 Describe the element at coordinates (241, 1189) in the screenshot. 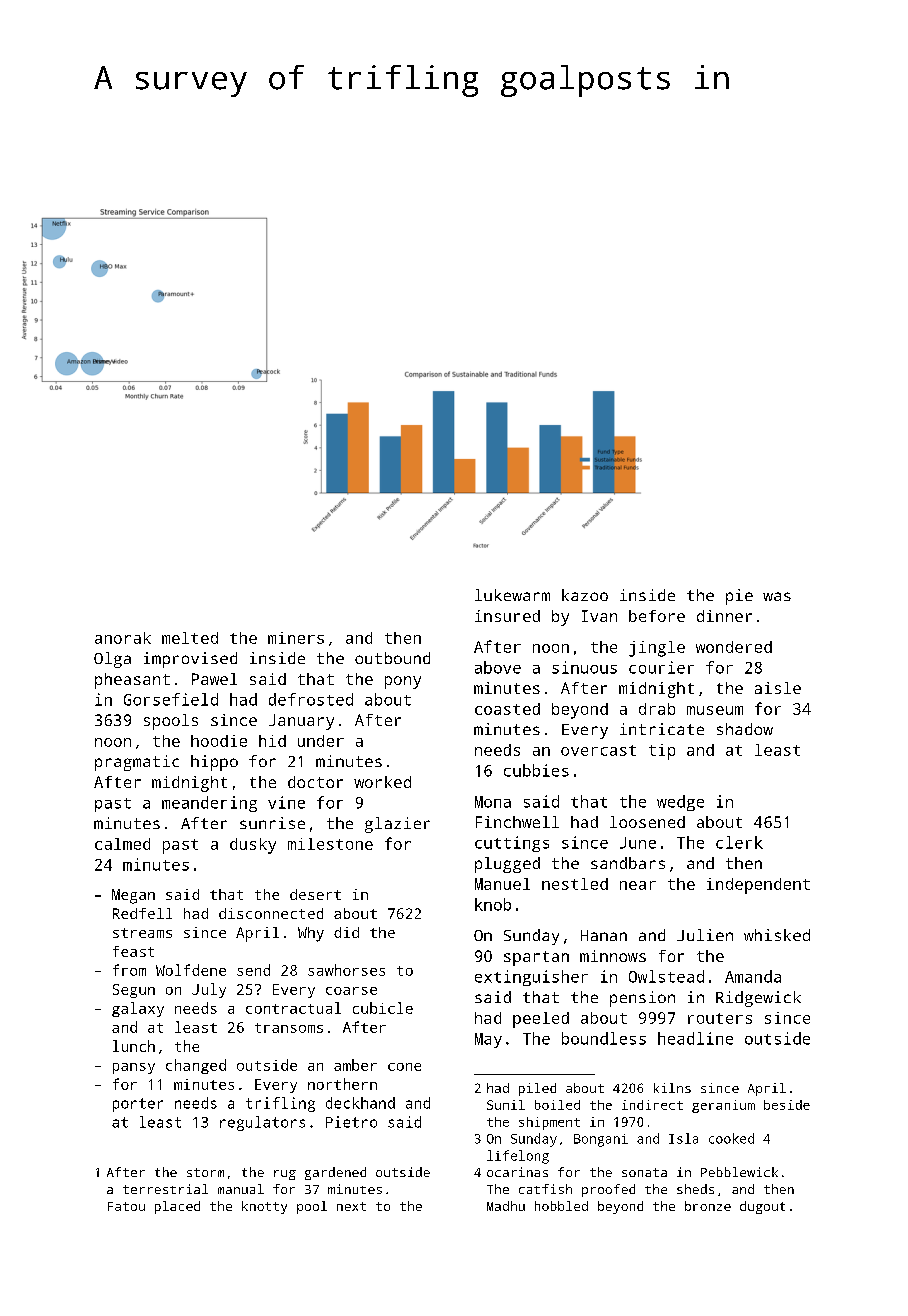

I see `manual` at that location.
